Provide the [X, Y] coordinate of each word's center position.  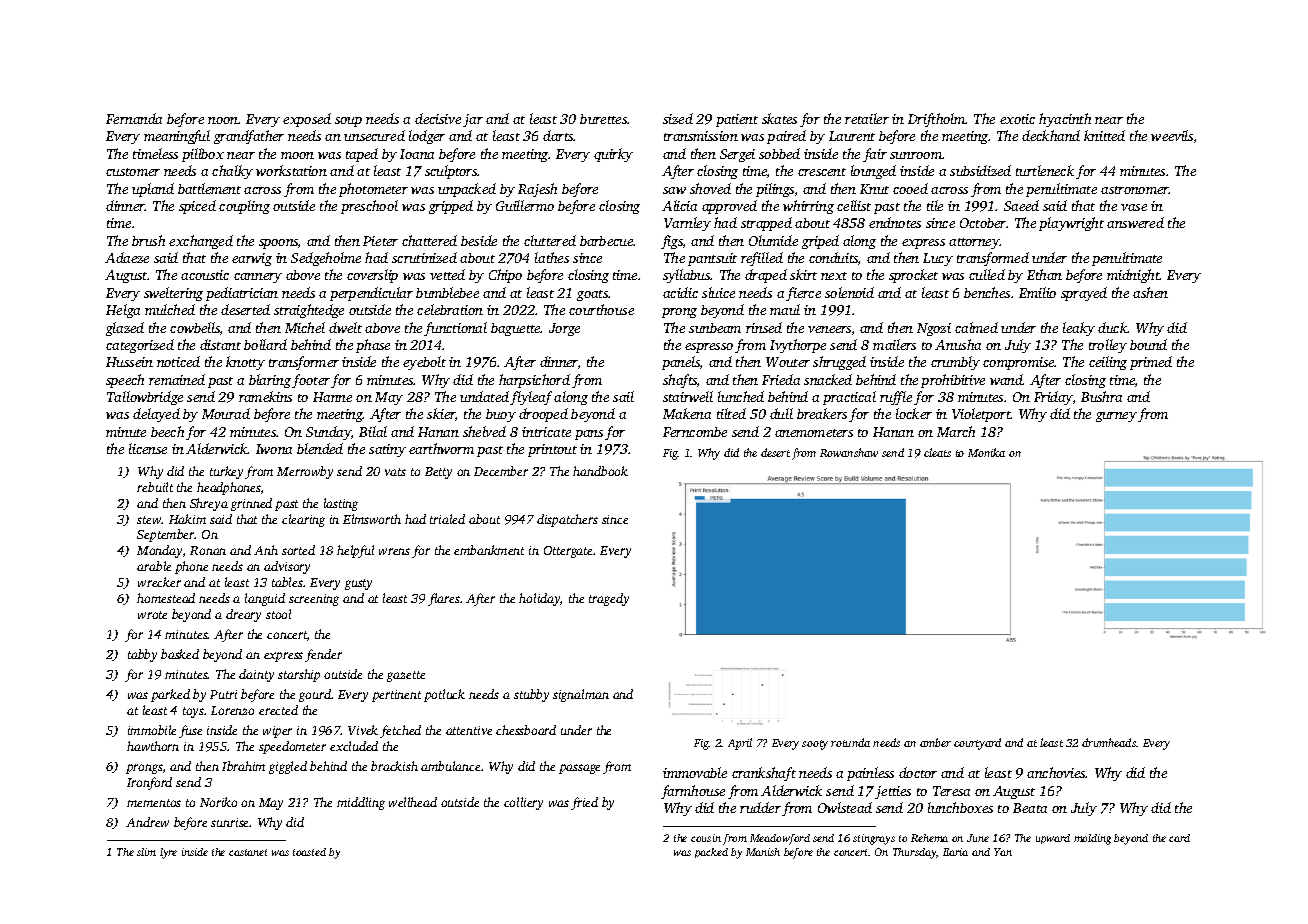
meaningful [177, 137]
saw [674, 190]
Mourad [226, 413]
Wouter [788, 362]
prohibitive [953, 381]
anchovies [1056, 772]
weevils [1172, 135]
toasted [309, 852]
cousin [706, 838]
